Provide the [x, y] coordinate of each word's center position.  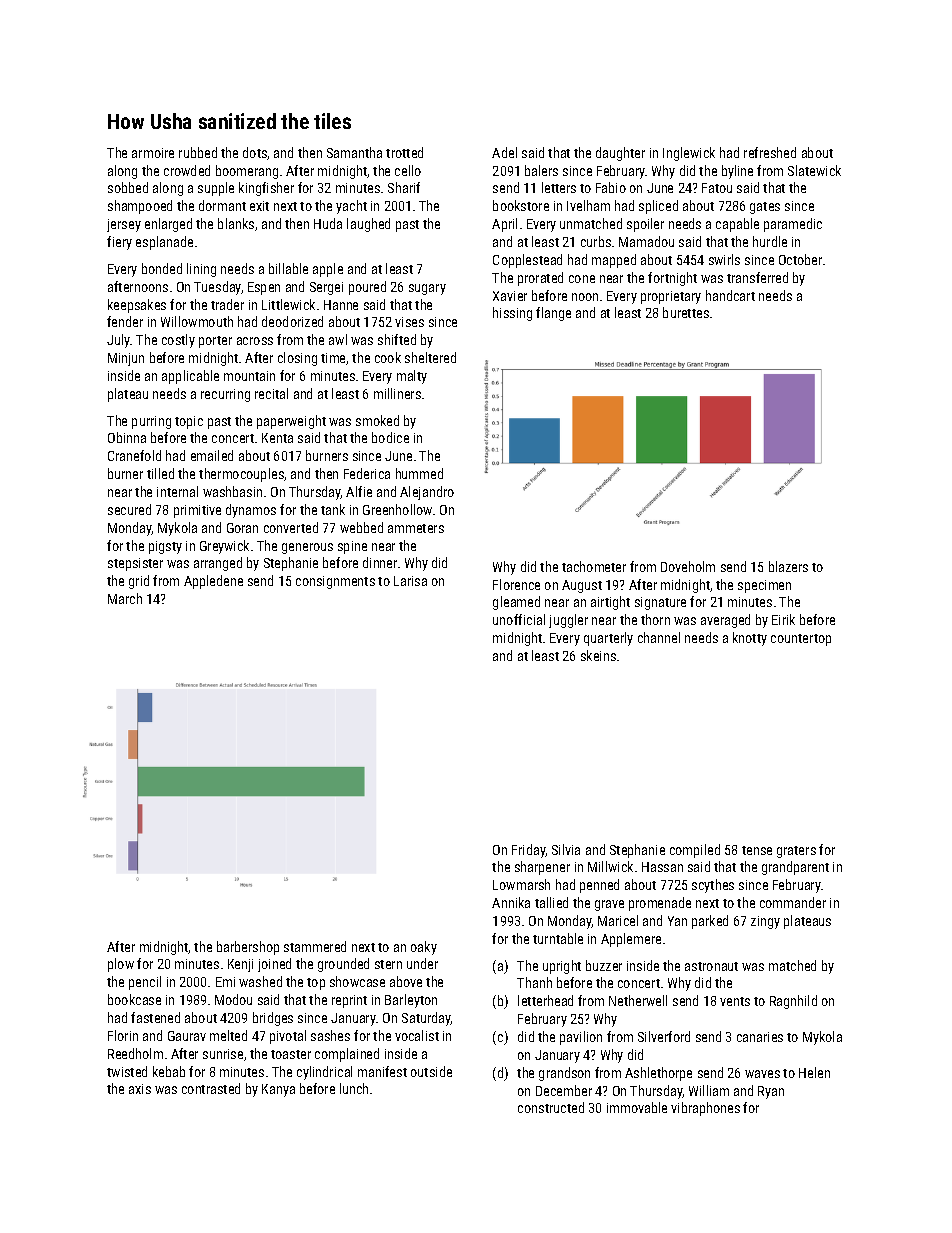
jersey [124, 225]
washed [260, 981]
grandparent [795, 868]
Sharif [404, 187]
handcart [730, 295]
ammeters [416, 528]
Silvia [566, 849]
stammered [315, 946]
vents [735, 1001]
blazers [788, 566]
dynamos [251, 511]
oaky [424, 948]
